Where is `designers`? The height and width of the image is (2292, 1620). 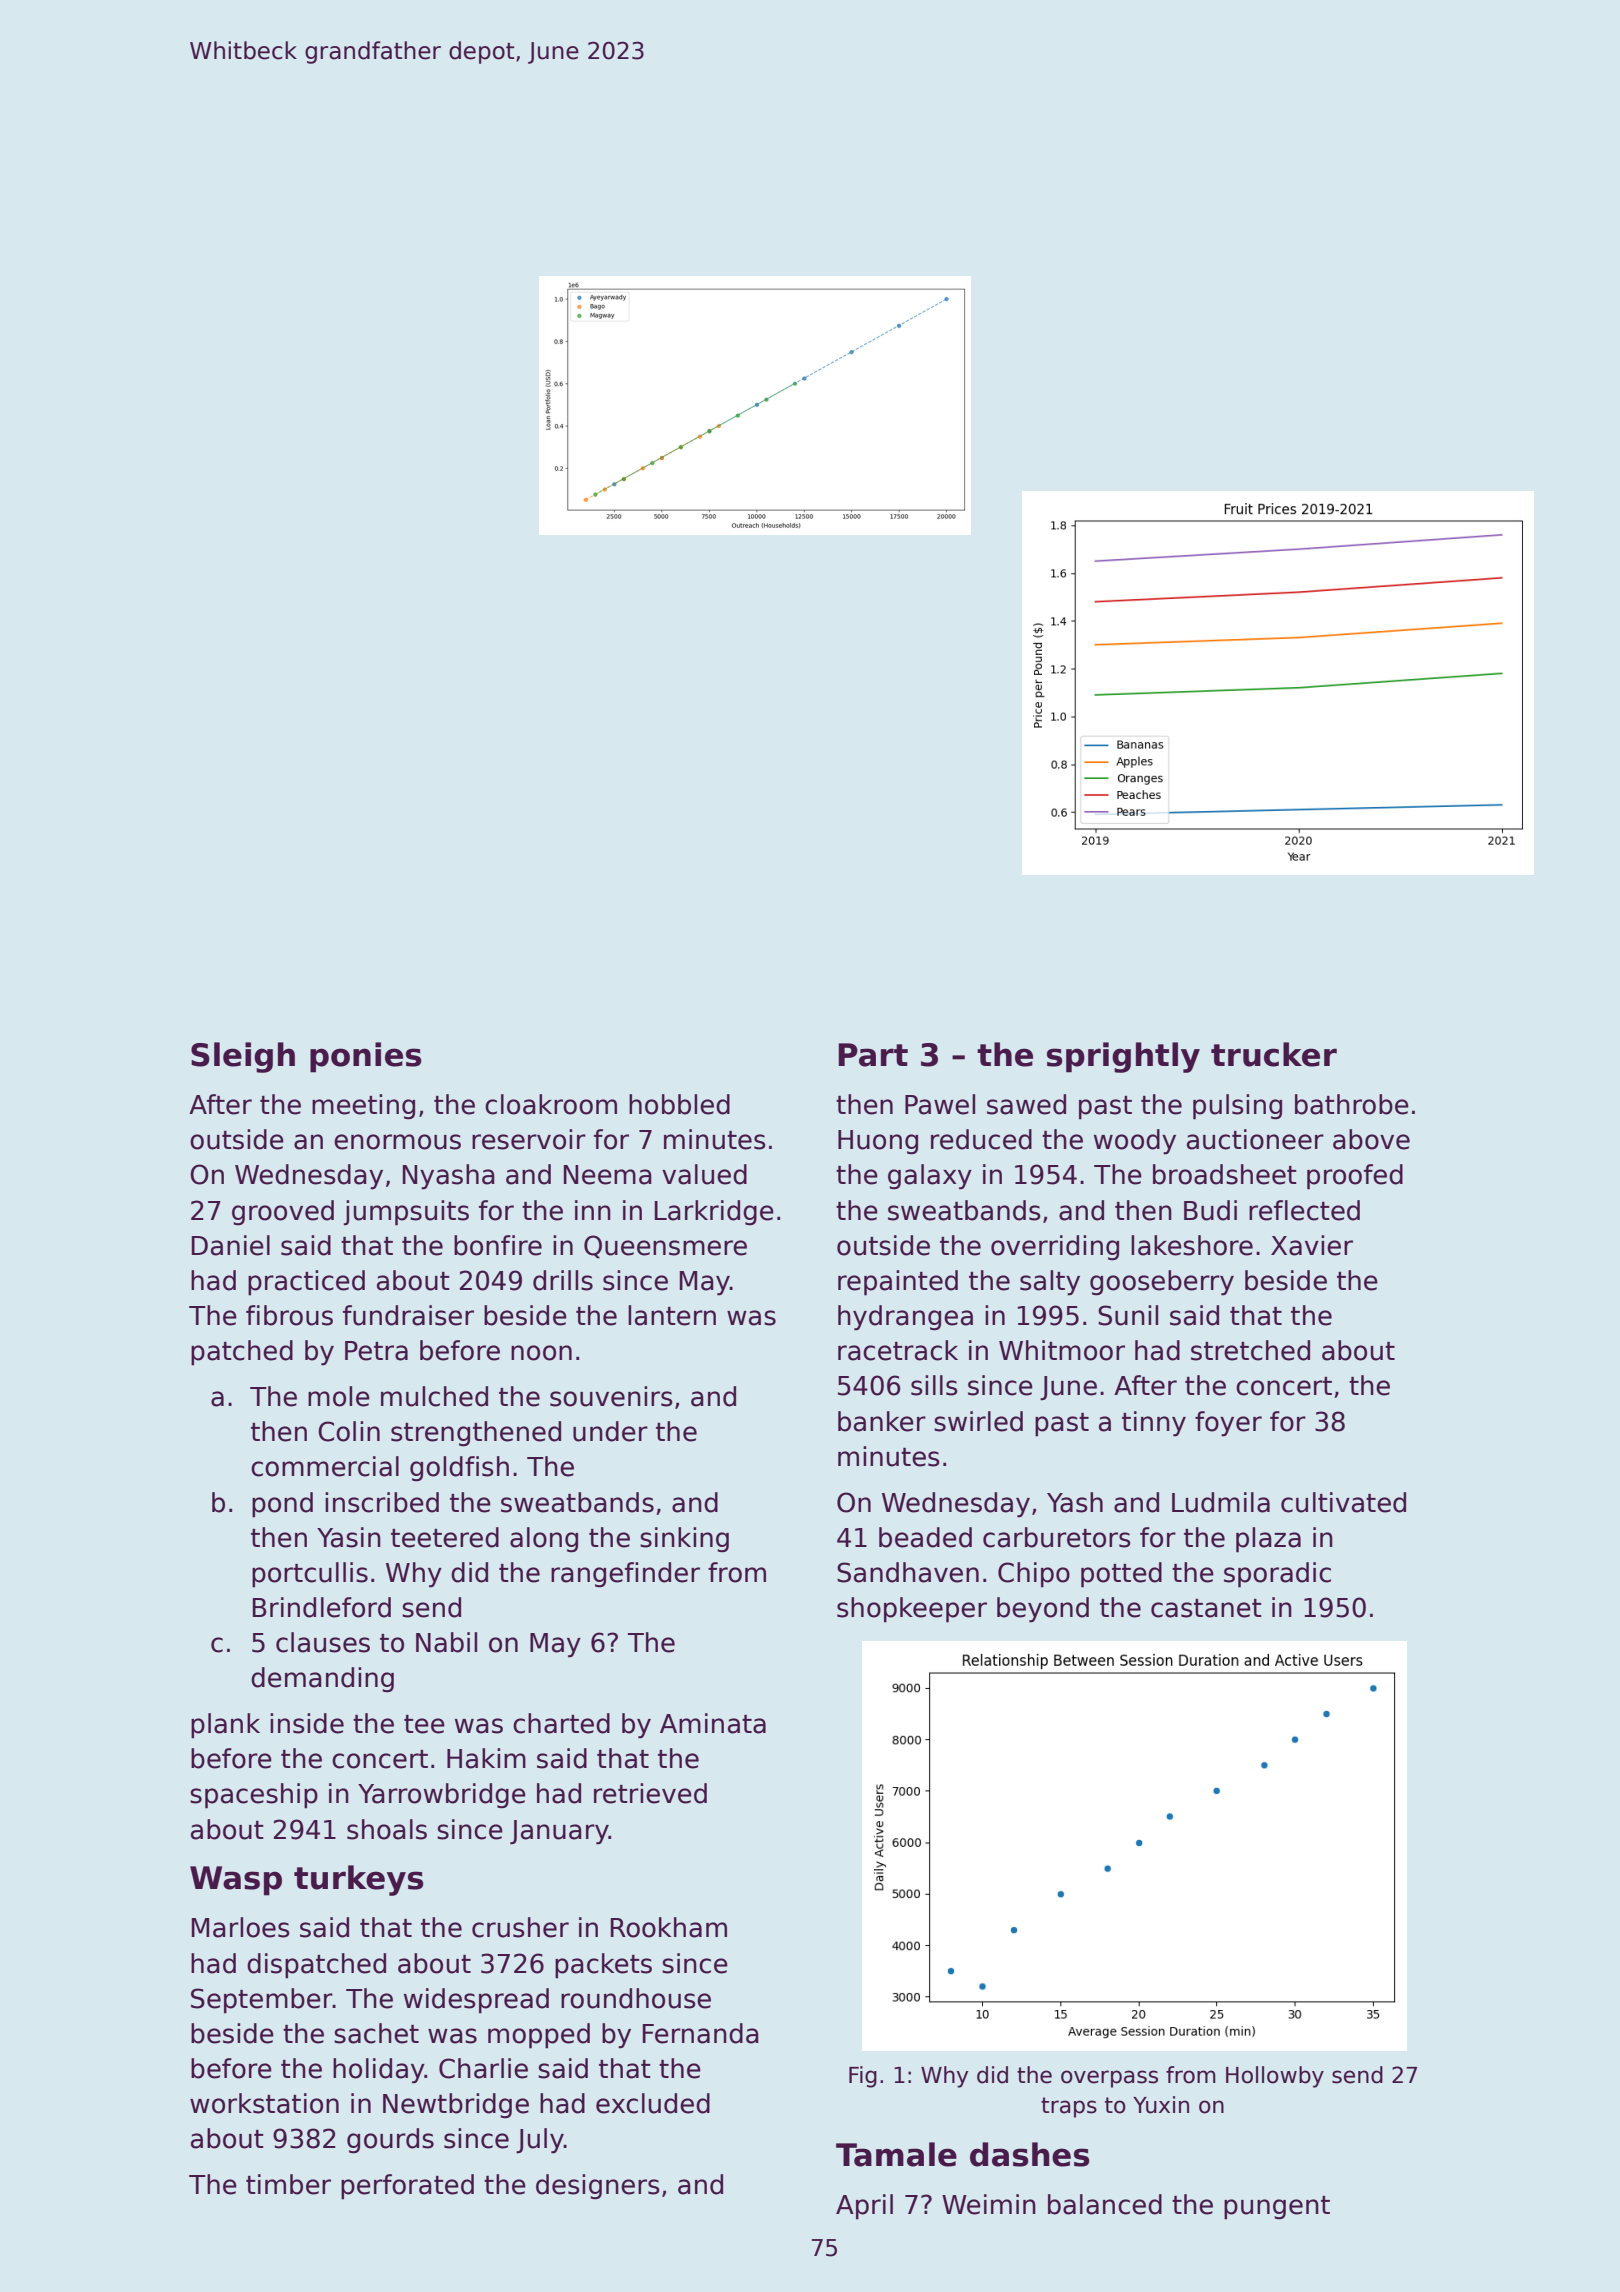
designers is located at coordinates (598, 2187).
